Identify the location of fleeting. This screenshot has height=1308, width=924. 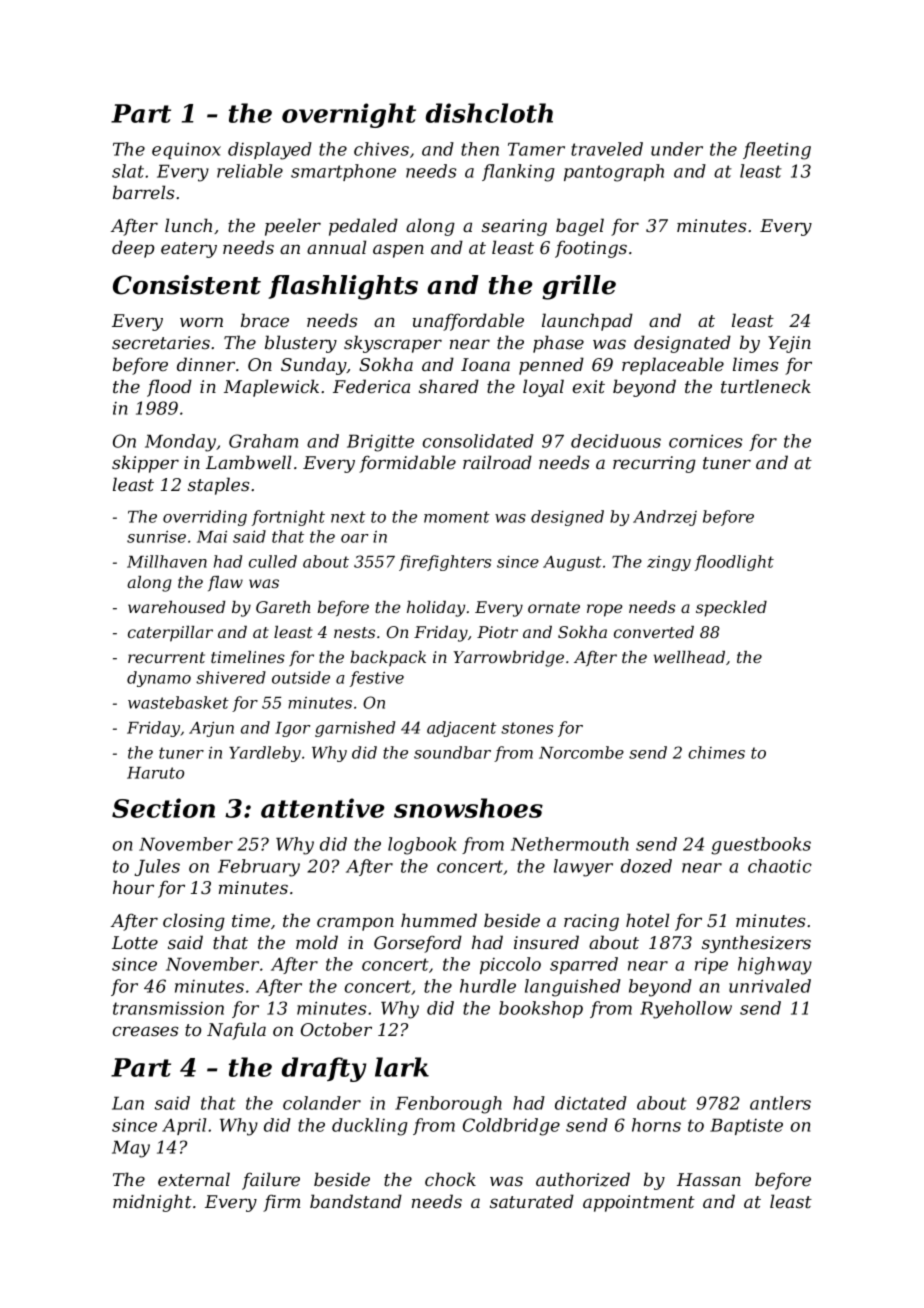
(777, 151).
